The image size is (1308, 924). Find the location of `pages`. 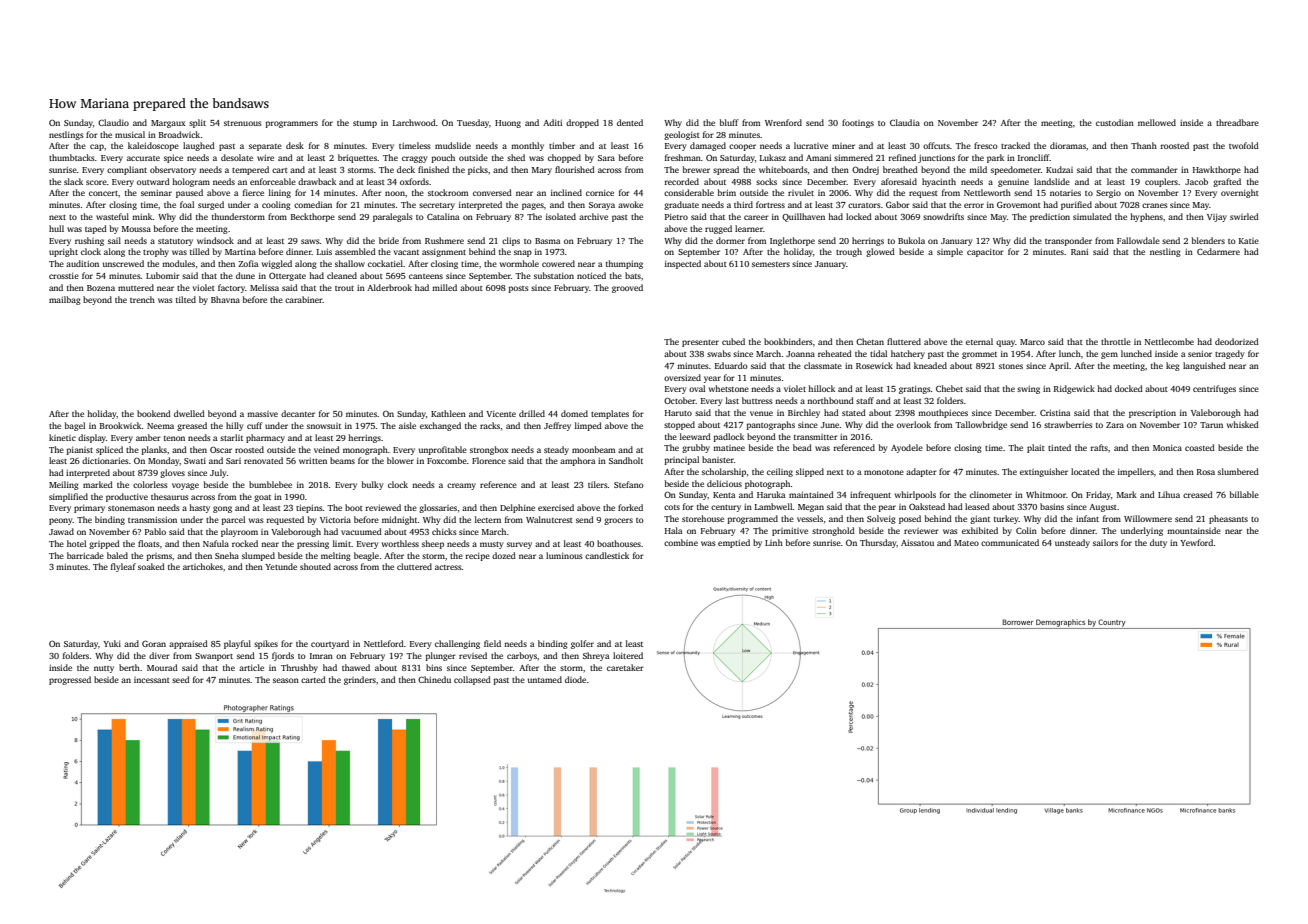

pages is located at coordinates (533, 206).
